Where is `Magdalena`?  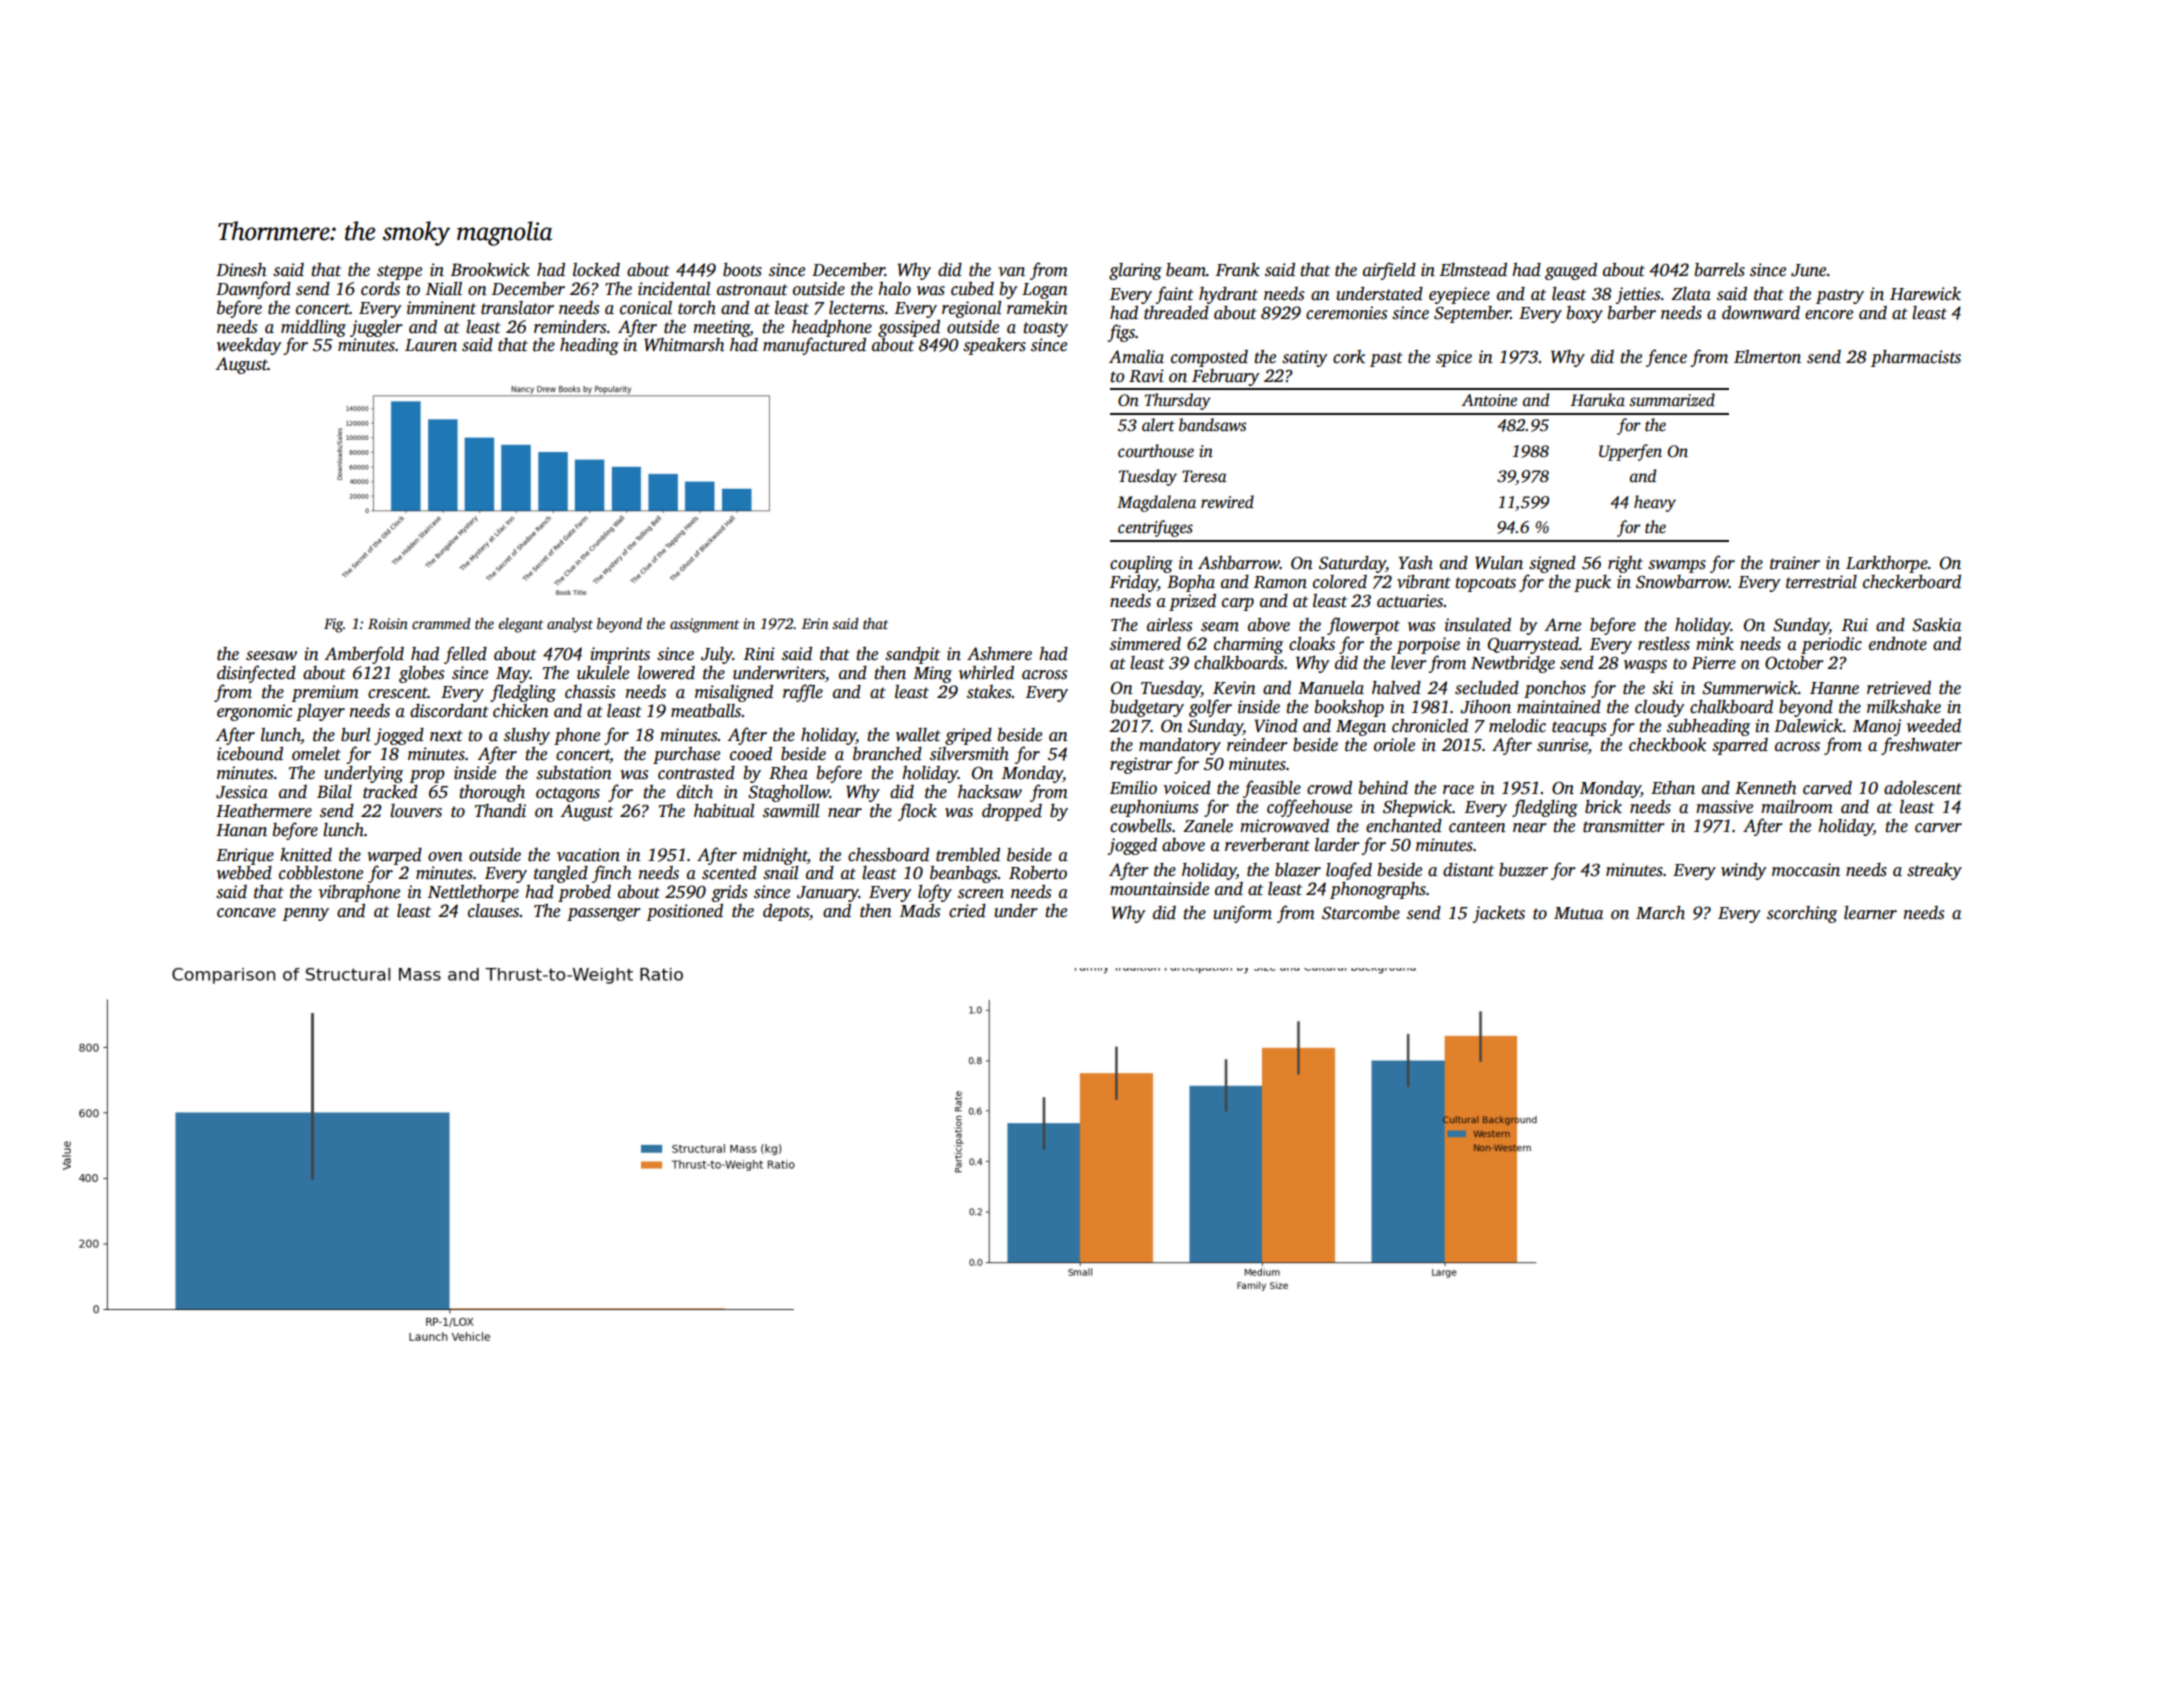 Magdalena is located at coordinates (1156, 503).
